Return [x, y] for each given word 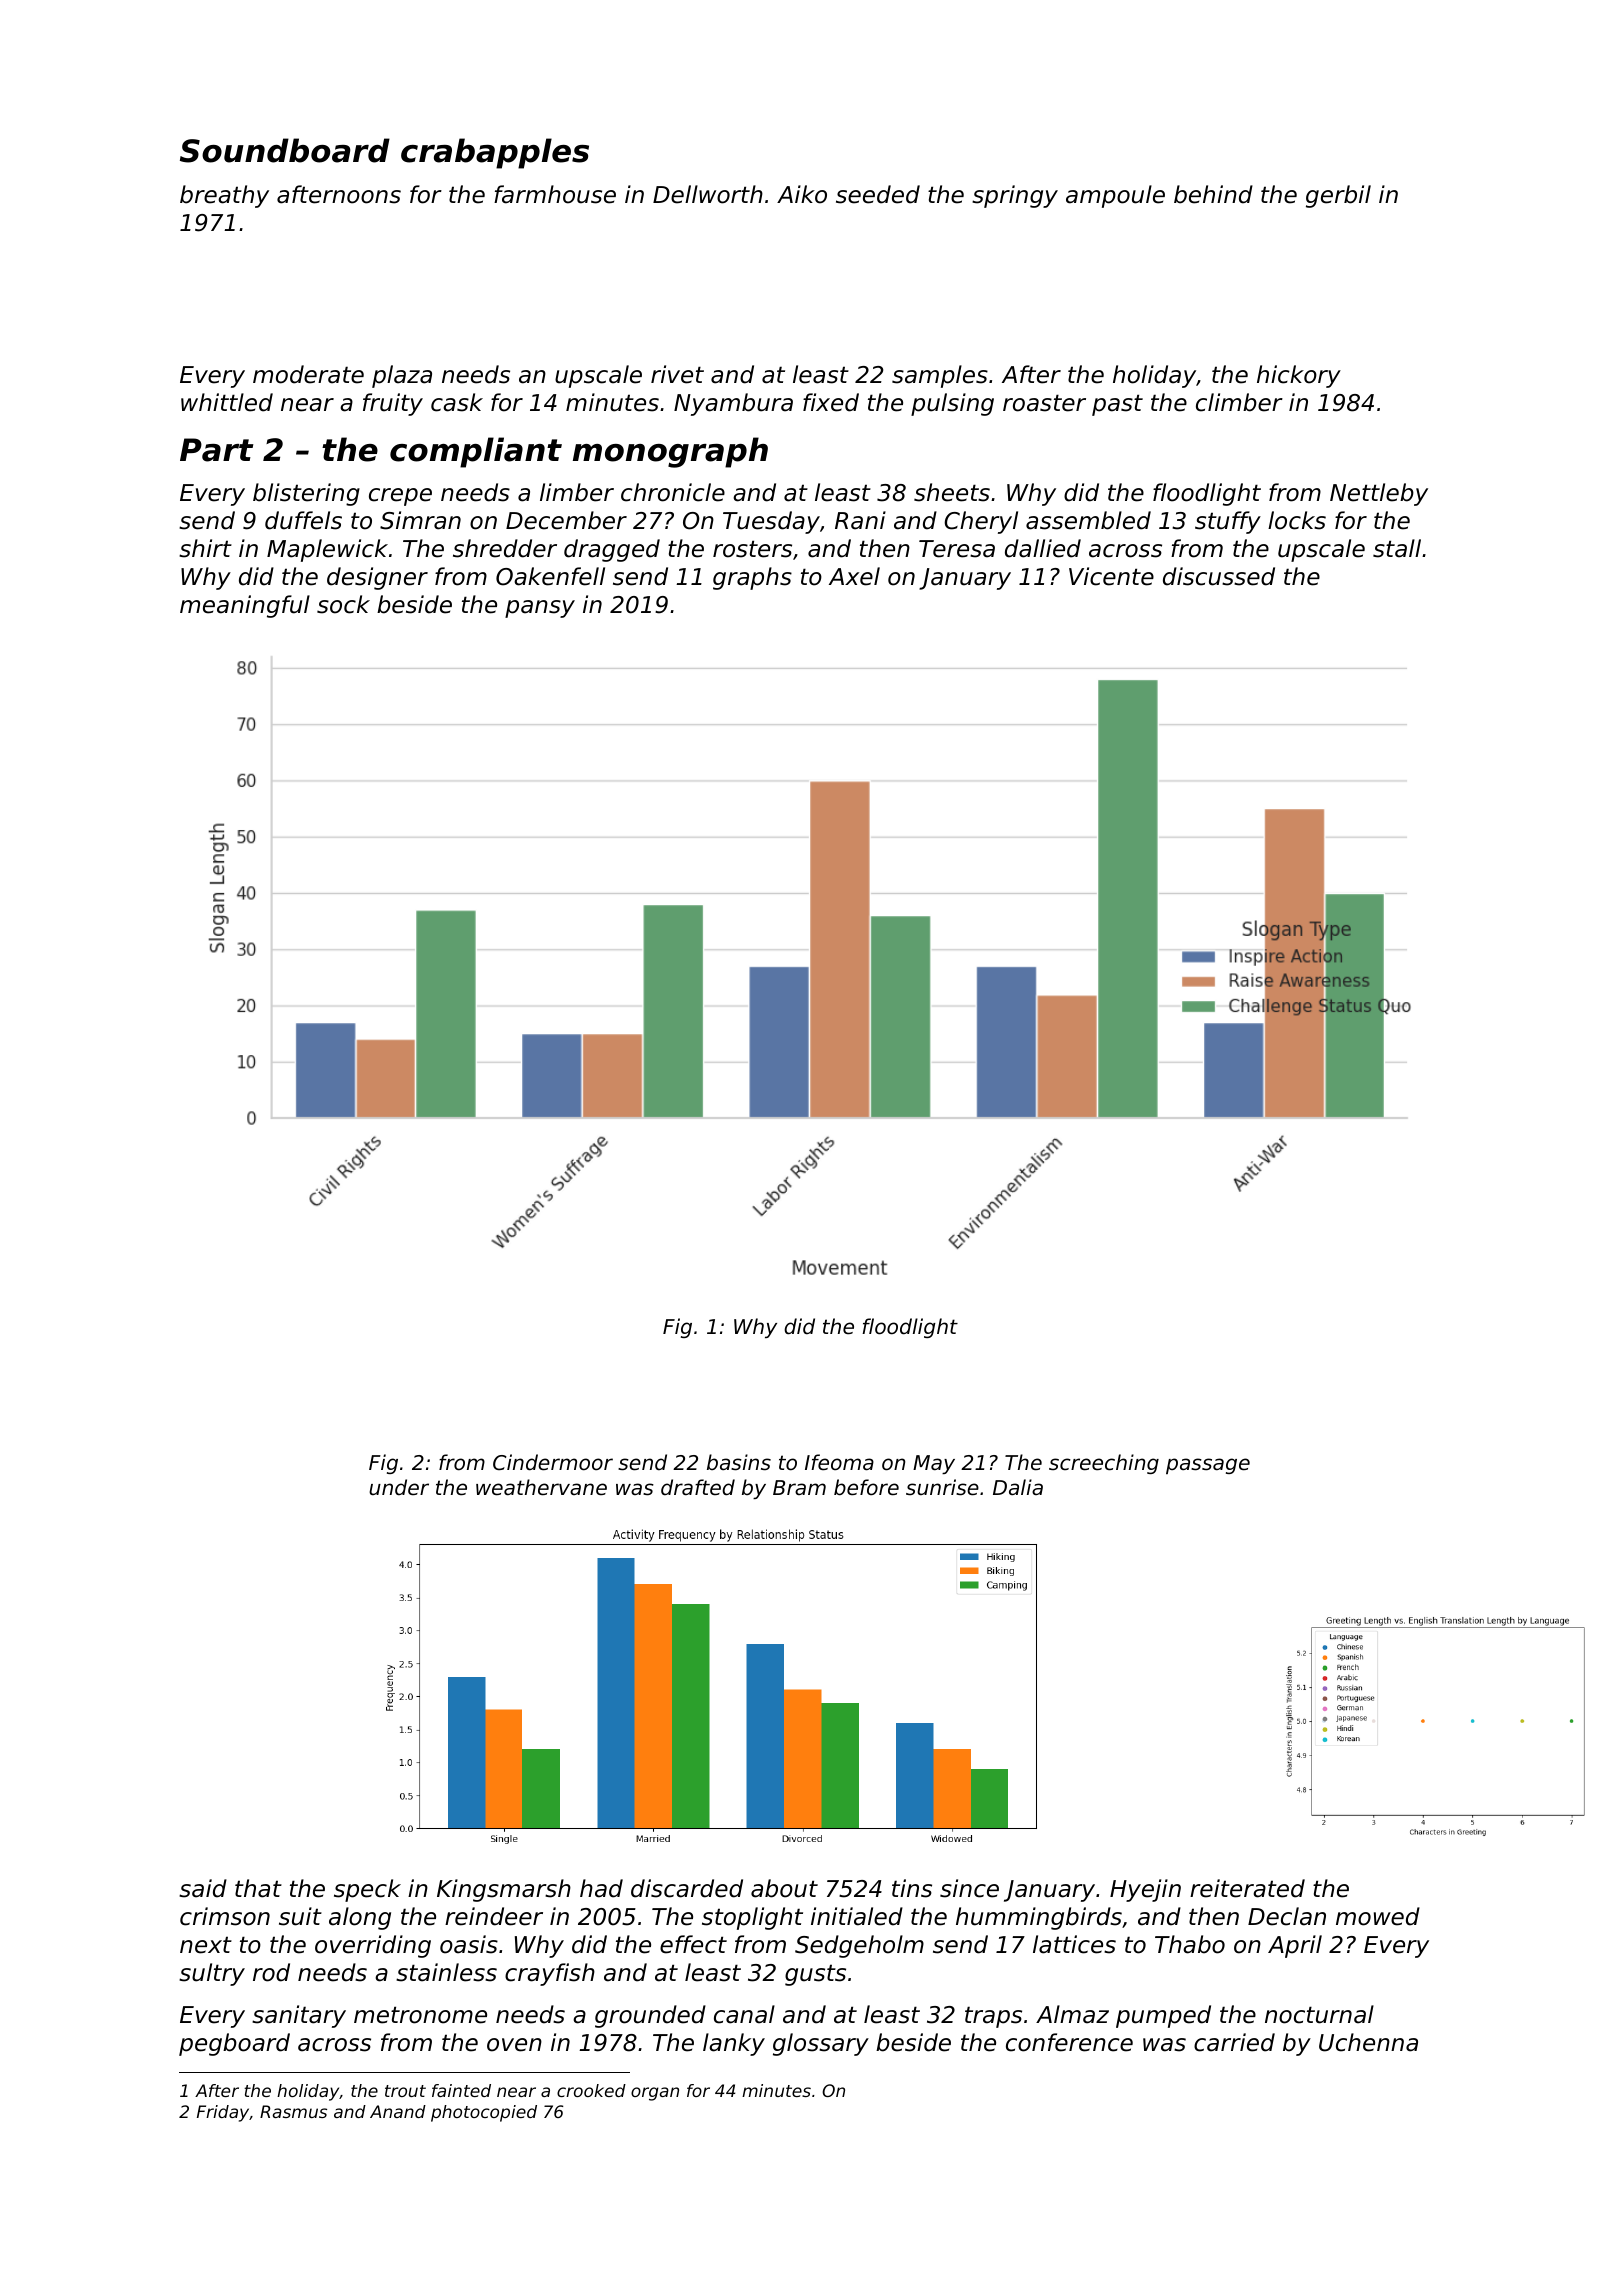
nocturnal [1319, 2014]
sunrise [942, 1487]
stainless [446, 1972]
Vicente [1111, 576]
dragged [612, 550]
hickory [1299, 376]
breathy [224, 196]
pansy [540, 609]
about [784, 1888]
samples [940, 376]
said [203, 1888]
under [399, 1487]
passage [1208, 1466]
